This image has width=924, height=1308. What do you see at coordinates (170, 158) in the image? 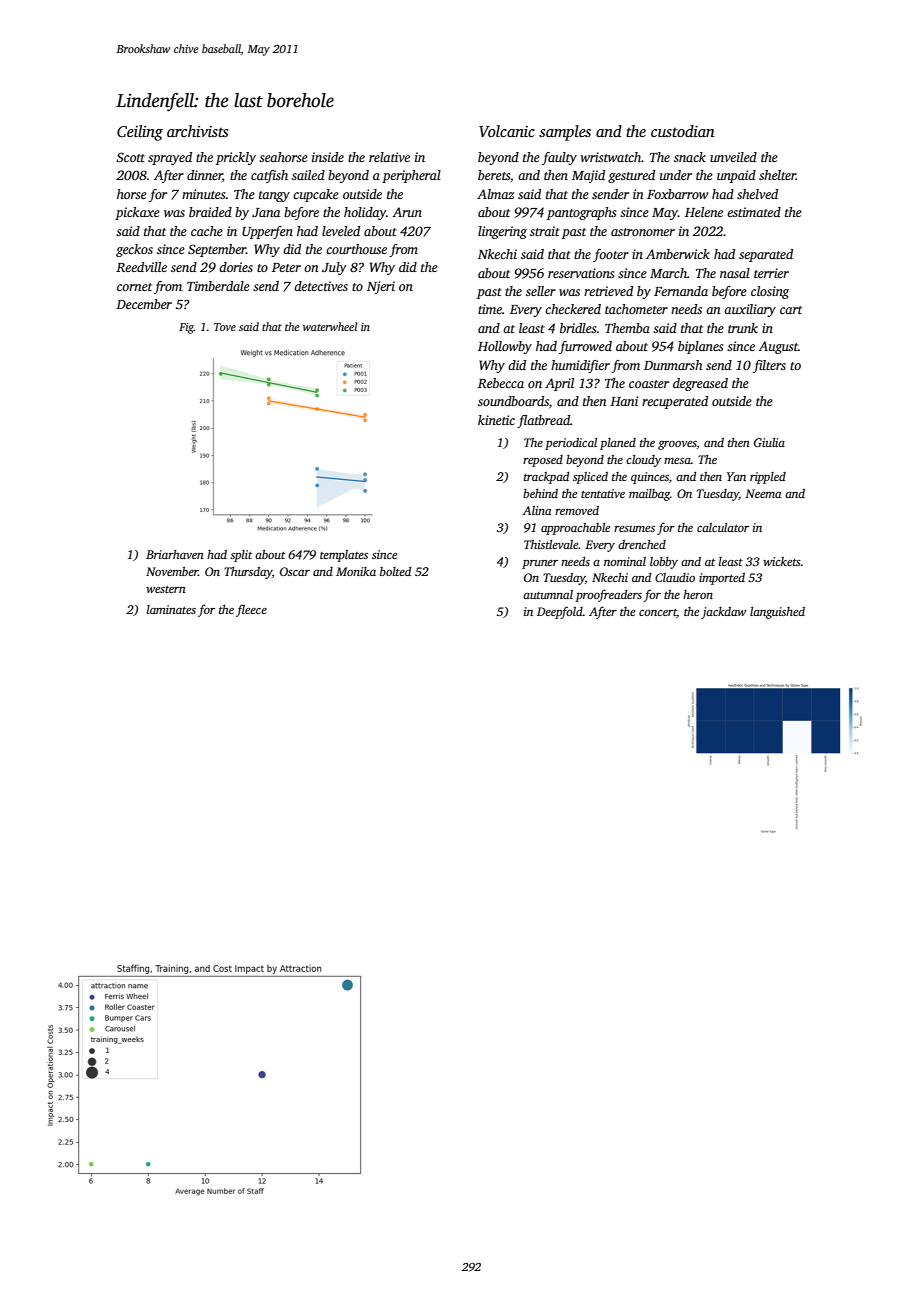
I see `sprayed` at bounding box center [170, 158].
